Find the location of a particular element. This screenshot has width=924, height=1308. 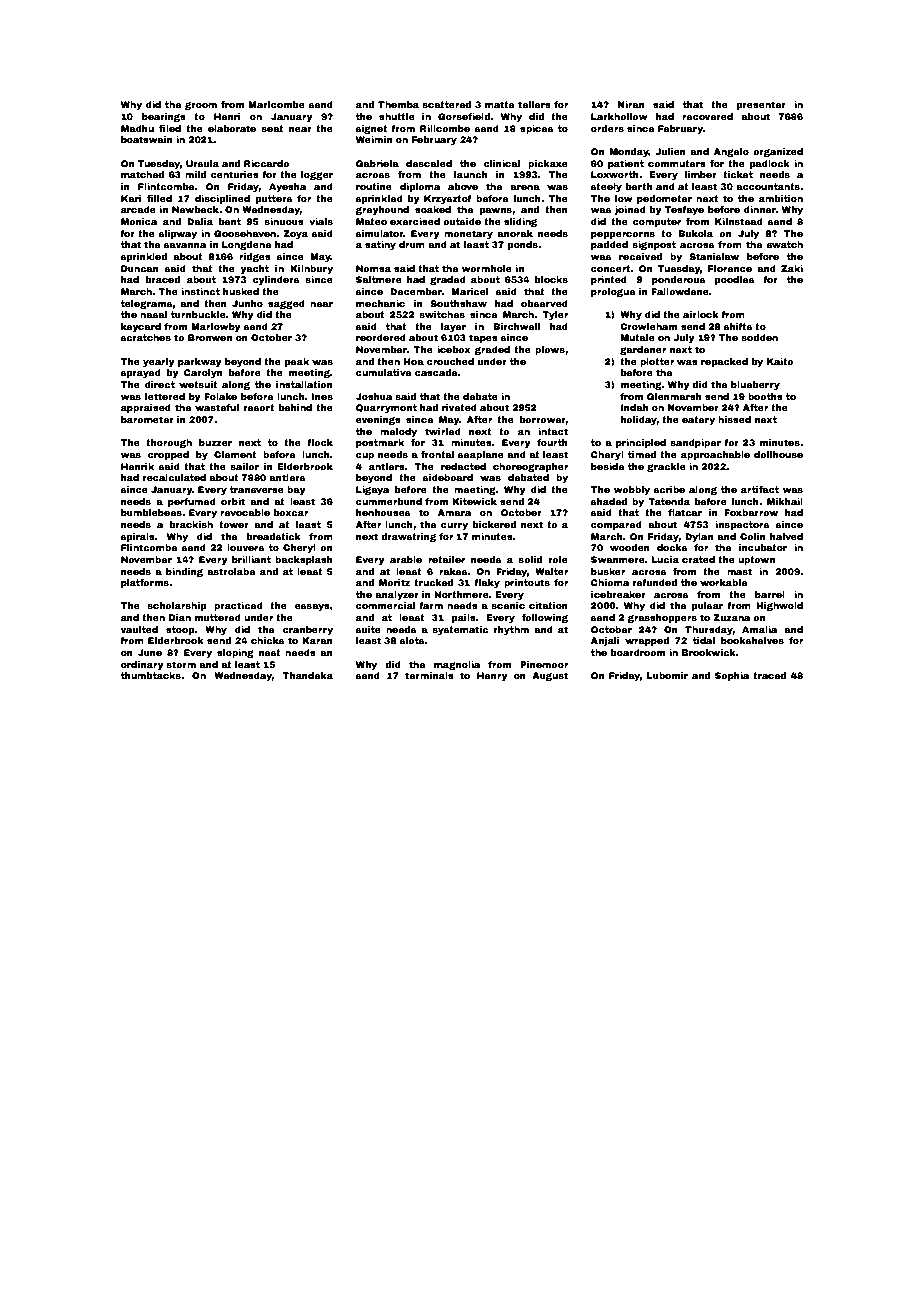

centuries is located at coordinates (235, 174).
